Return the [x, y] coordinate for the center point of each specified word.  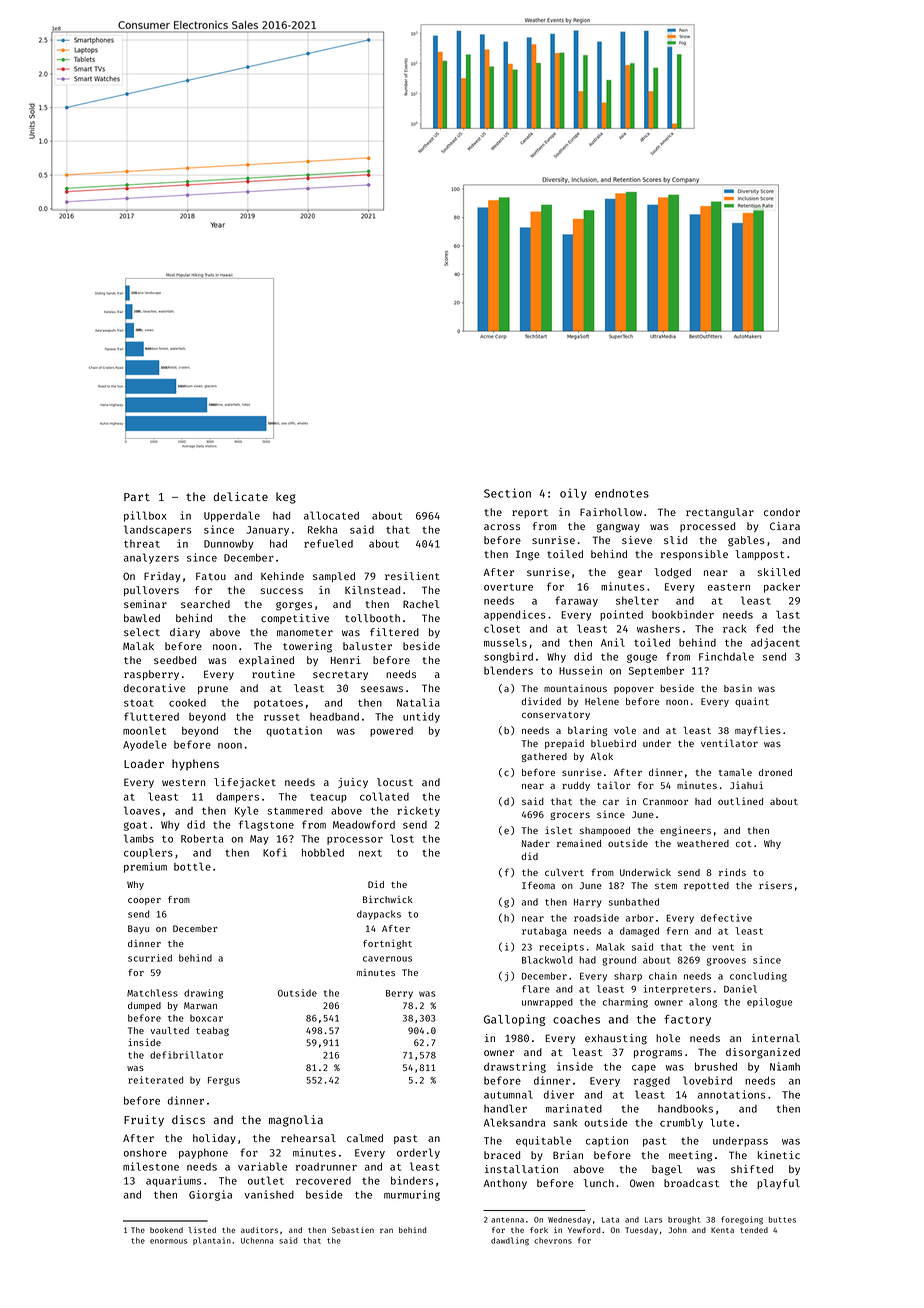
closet [502, 628]
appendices [514, 615]
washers [658, 629]
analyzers [151, 558]
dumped [144, 1006]
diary [185, 633]
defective [726, 918]
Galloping [514, 1020]
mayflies [758, 731]
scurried [150, 958]
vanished [269, 1194]
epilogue [769, 1003]
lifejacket [245, 783]
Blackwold [547, 960]
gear [630, 574]
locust [395, 782]
